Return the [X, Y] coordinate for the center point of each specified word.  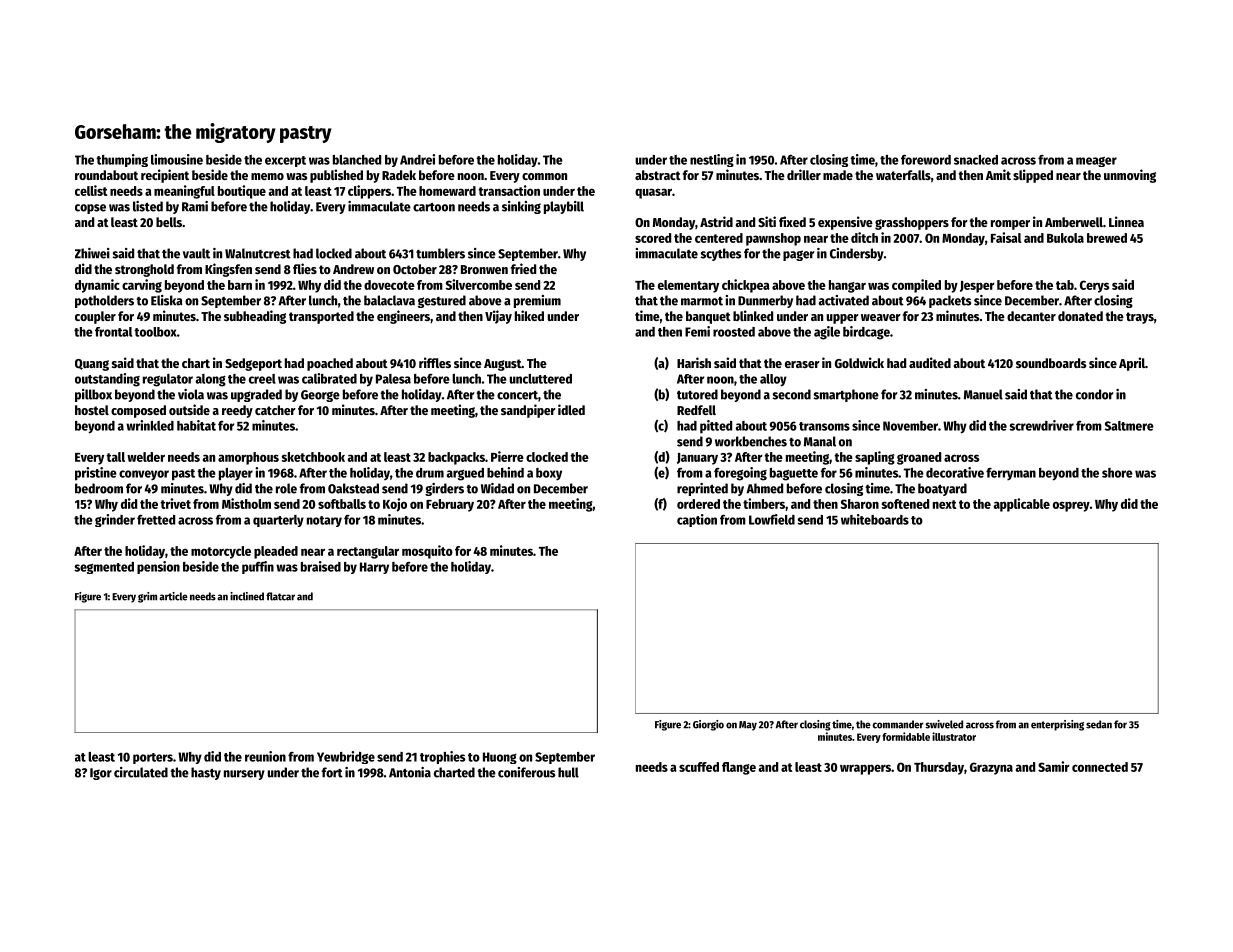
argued [465, 474]
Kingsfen [228, 270]
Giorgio [708, 725]
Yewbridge [346, 757]
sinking [521, 207]
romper [1010, 225]
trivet [175, 503]
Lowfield [772, 519]
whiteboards [875, 519]
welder [146, 457]
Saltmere [1129, 426]
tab [1065, 285]
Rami [195, 206]
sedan [1099, 724]
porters [153, 758]
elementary [688, 286]
